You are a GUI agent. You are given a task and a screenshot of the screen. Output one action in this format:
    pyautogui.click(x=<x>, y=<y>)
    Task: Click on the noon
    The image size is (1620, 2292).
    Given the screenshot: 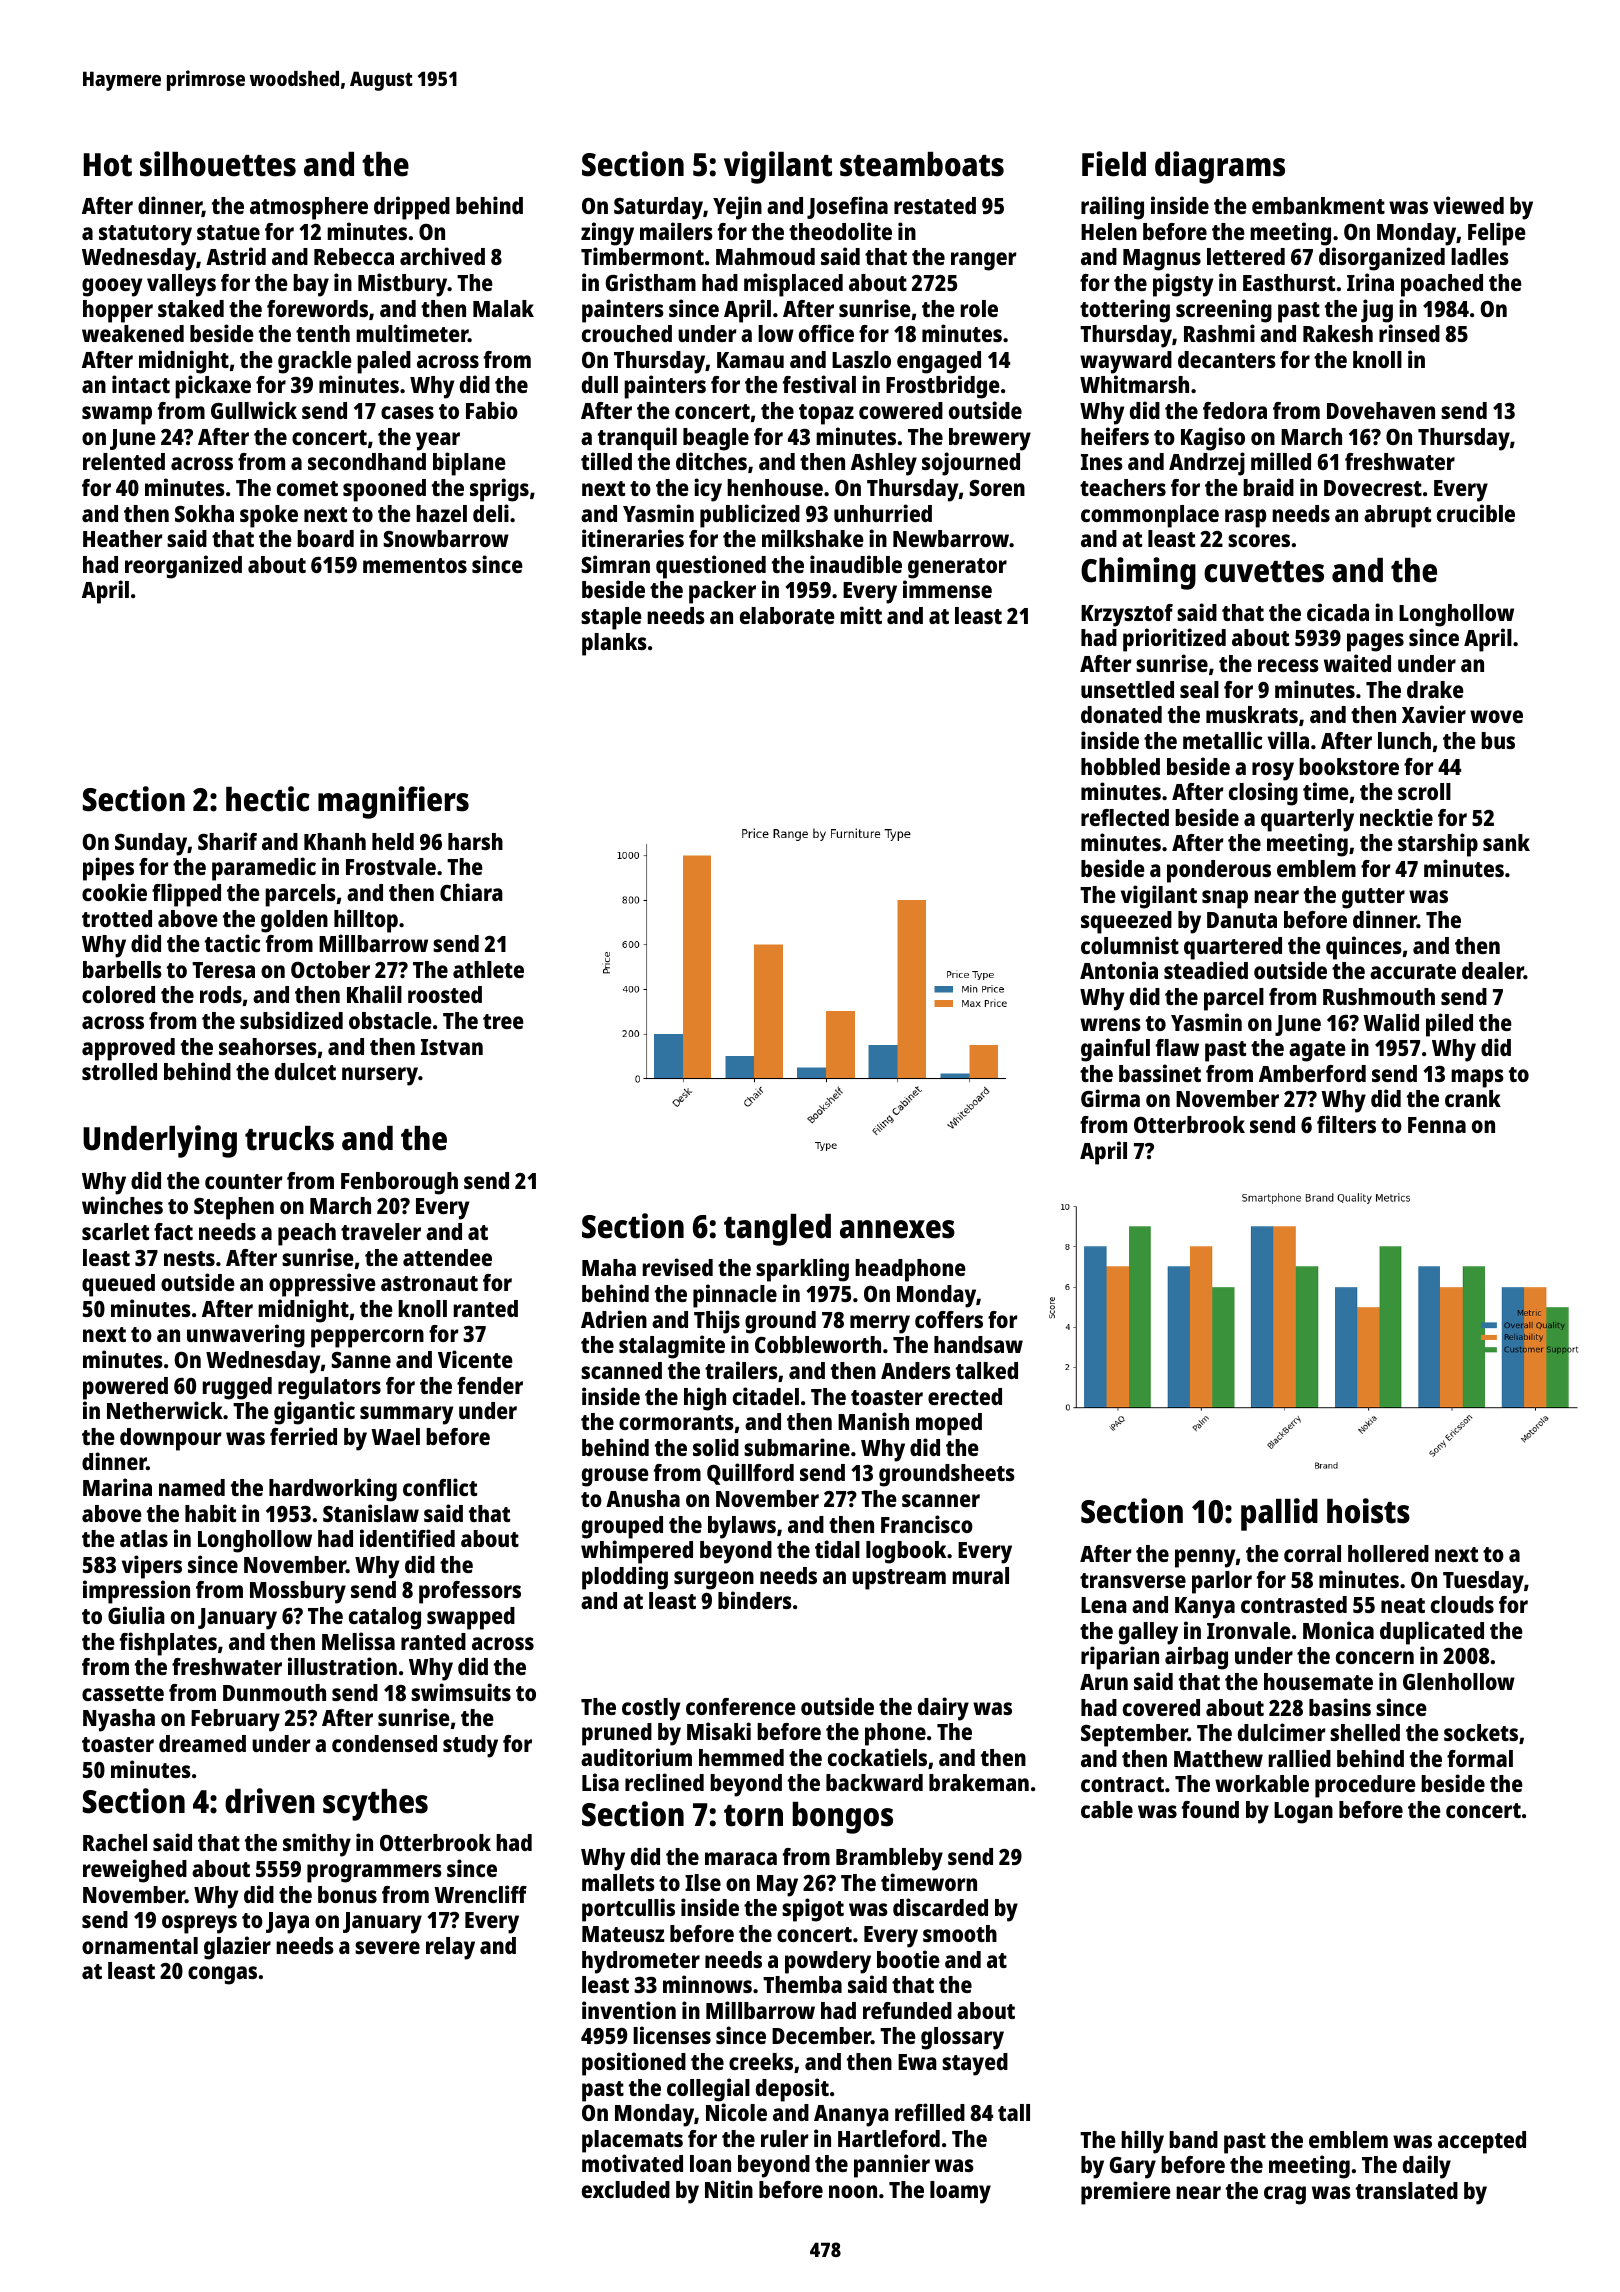 What is the action you would take?
    pyautogui.click(x=853, y=2191)
